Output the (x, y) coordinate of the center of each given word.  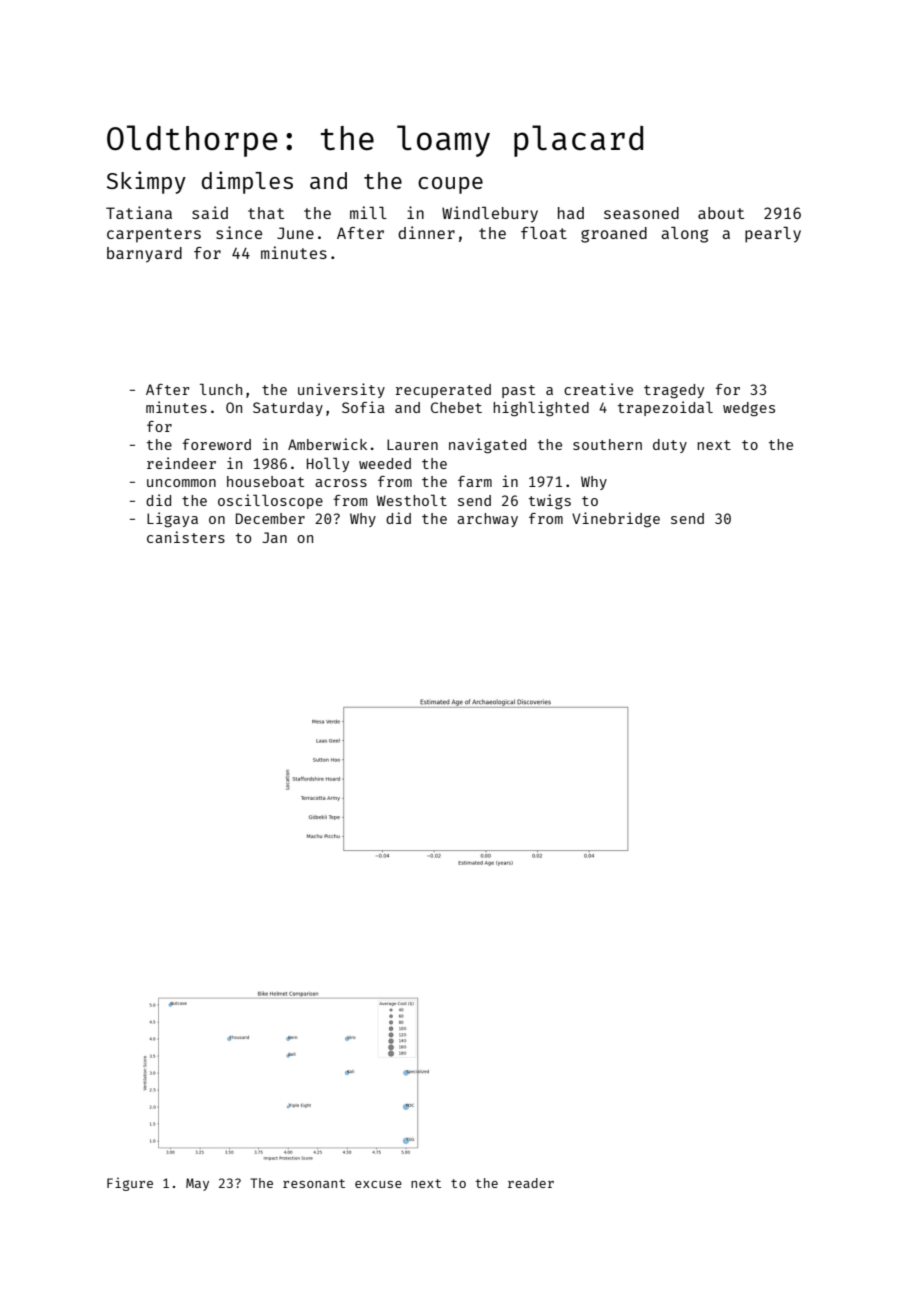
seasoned (641, 213)
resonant (314, 1183)
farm (475, 481)
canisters (186, 537)
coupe (450, 185)
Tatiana (139, 212)
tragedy (674, 391)
